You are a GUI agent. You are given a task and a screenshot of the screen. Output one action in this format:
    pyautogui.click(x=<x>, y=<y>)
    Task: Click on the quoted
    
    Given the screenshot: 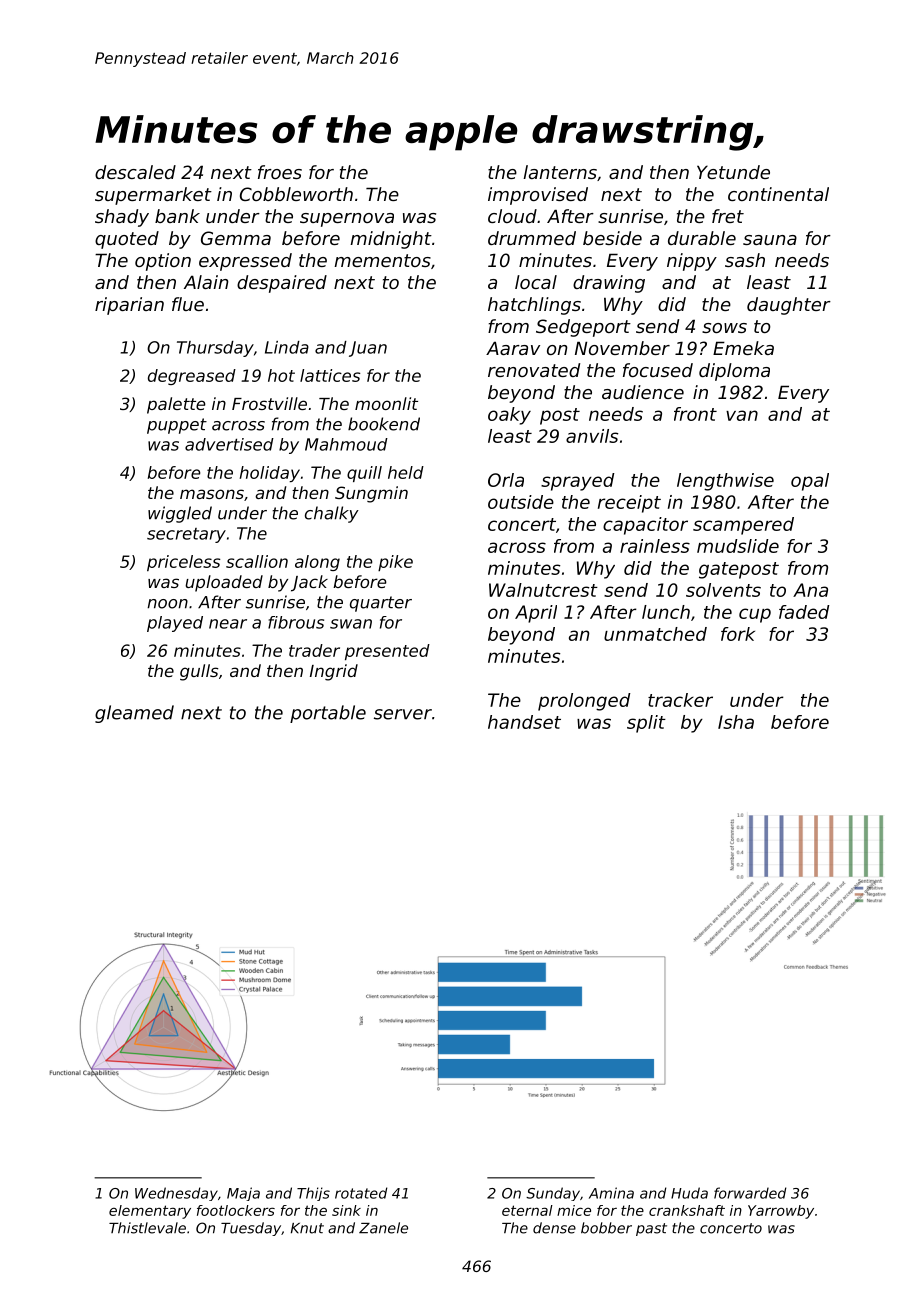 What is the action you would take?
    pyautogui.click(x=127, y=240)
